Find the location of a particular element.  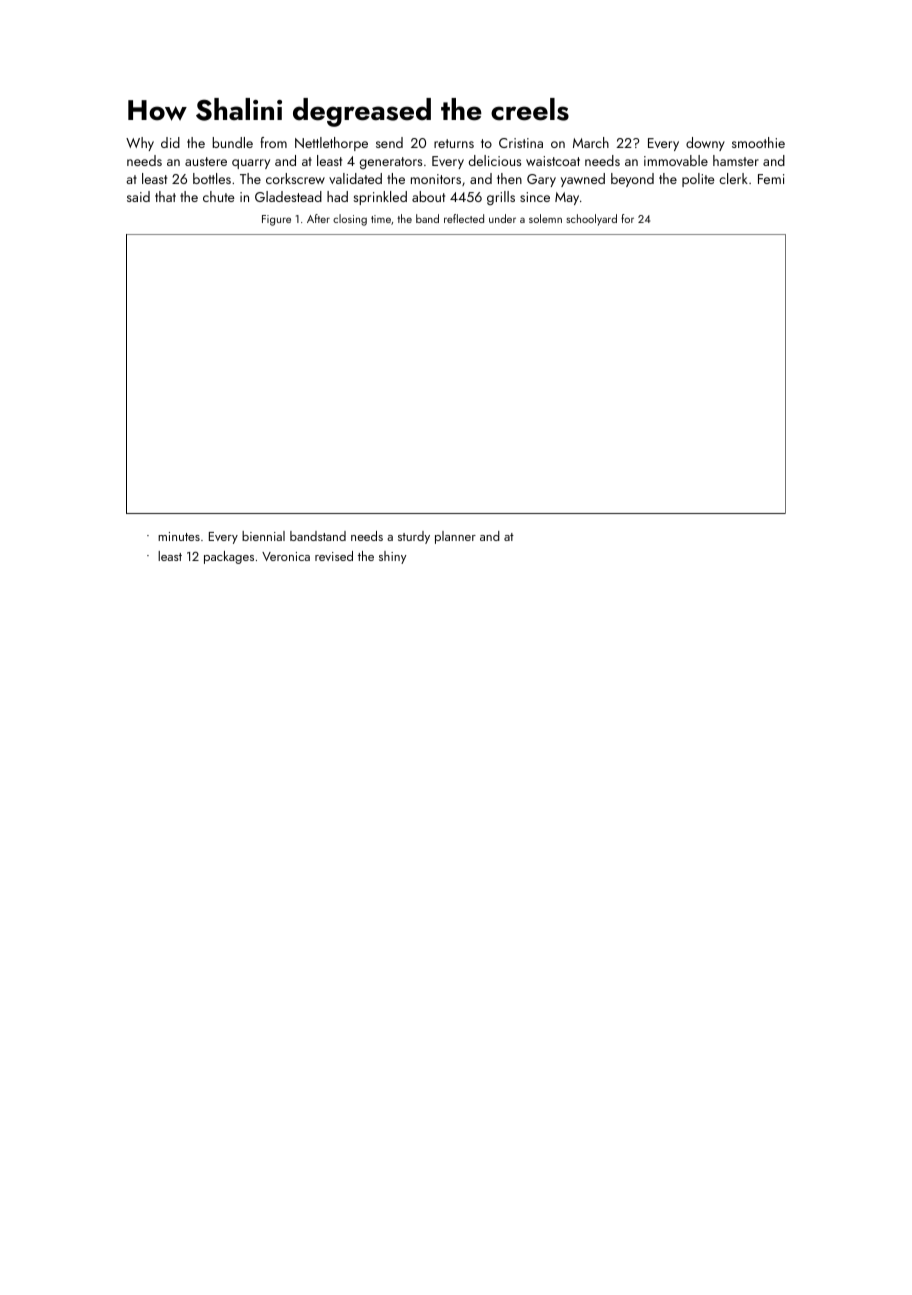

sturdy is located at coordinates (414, 537).
